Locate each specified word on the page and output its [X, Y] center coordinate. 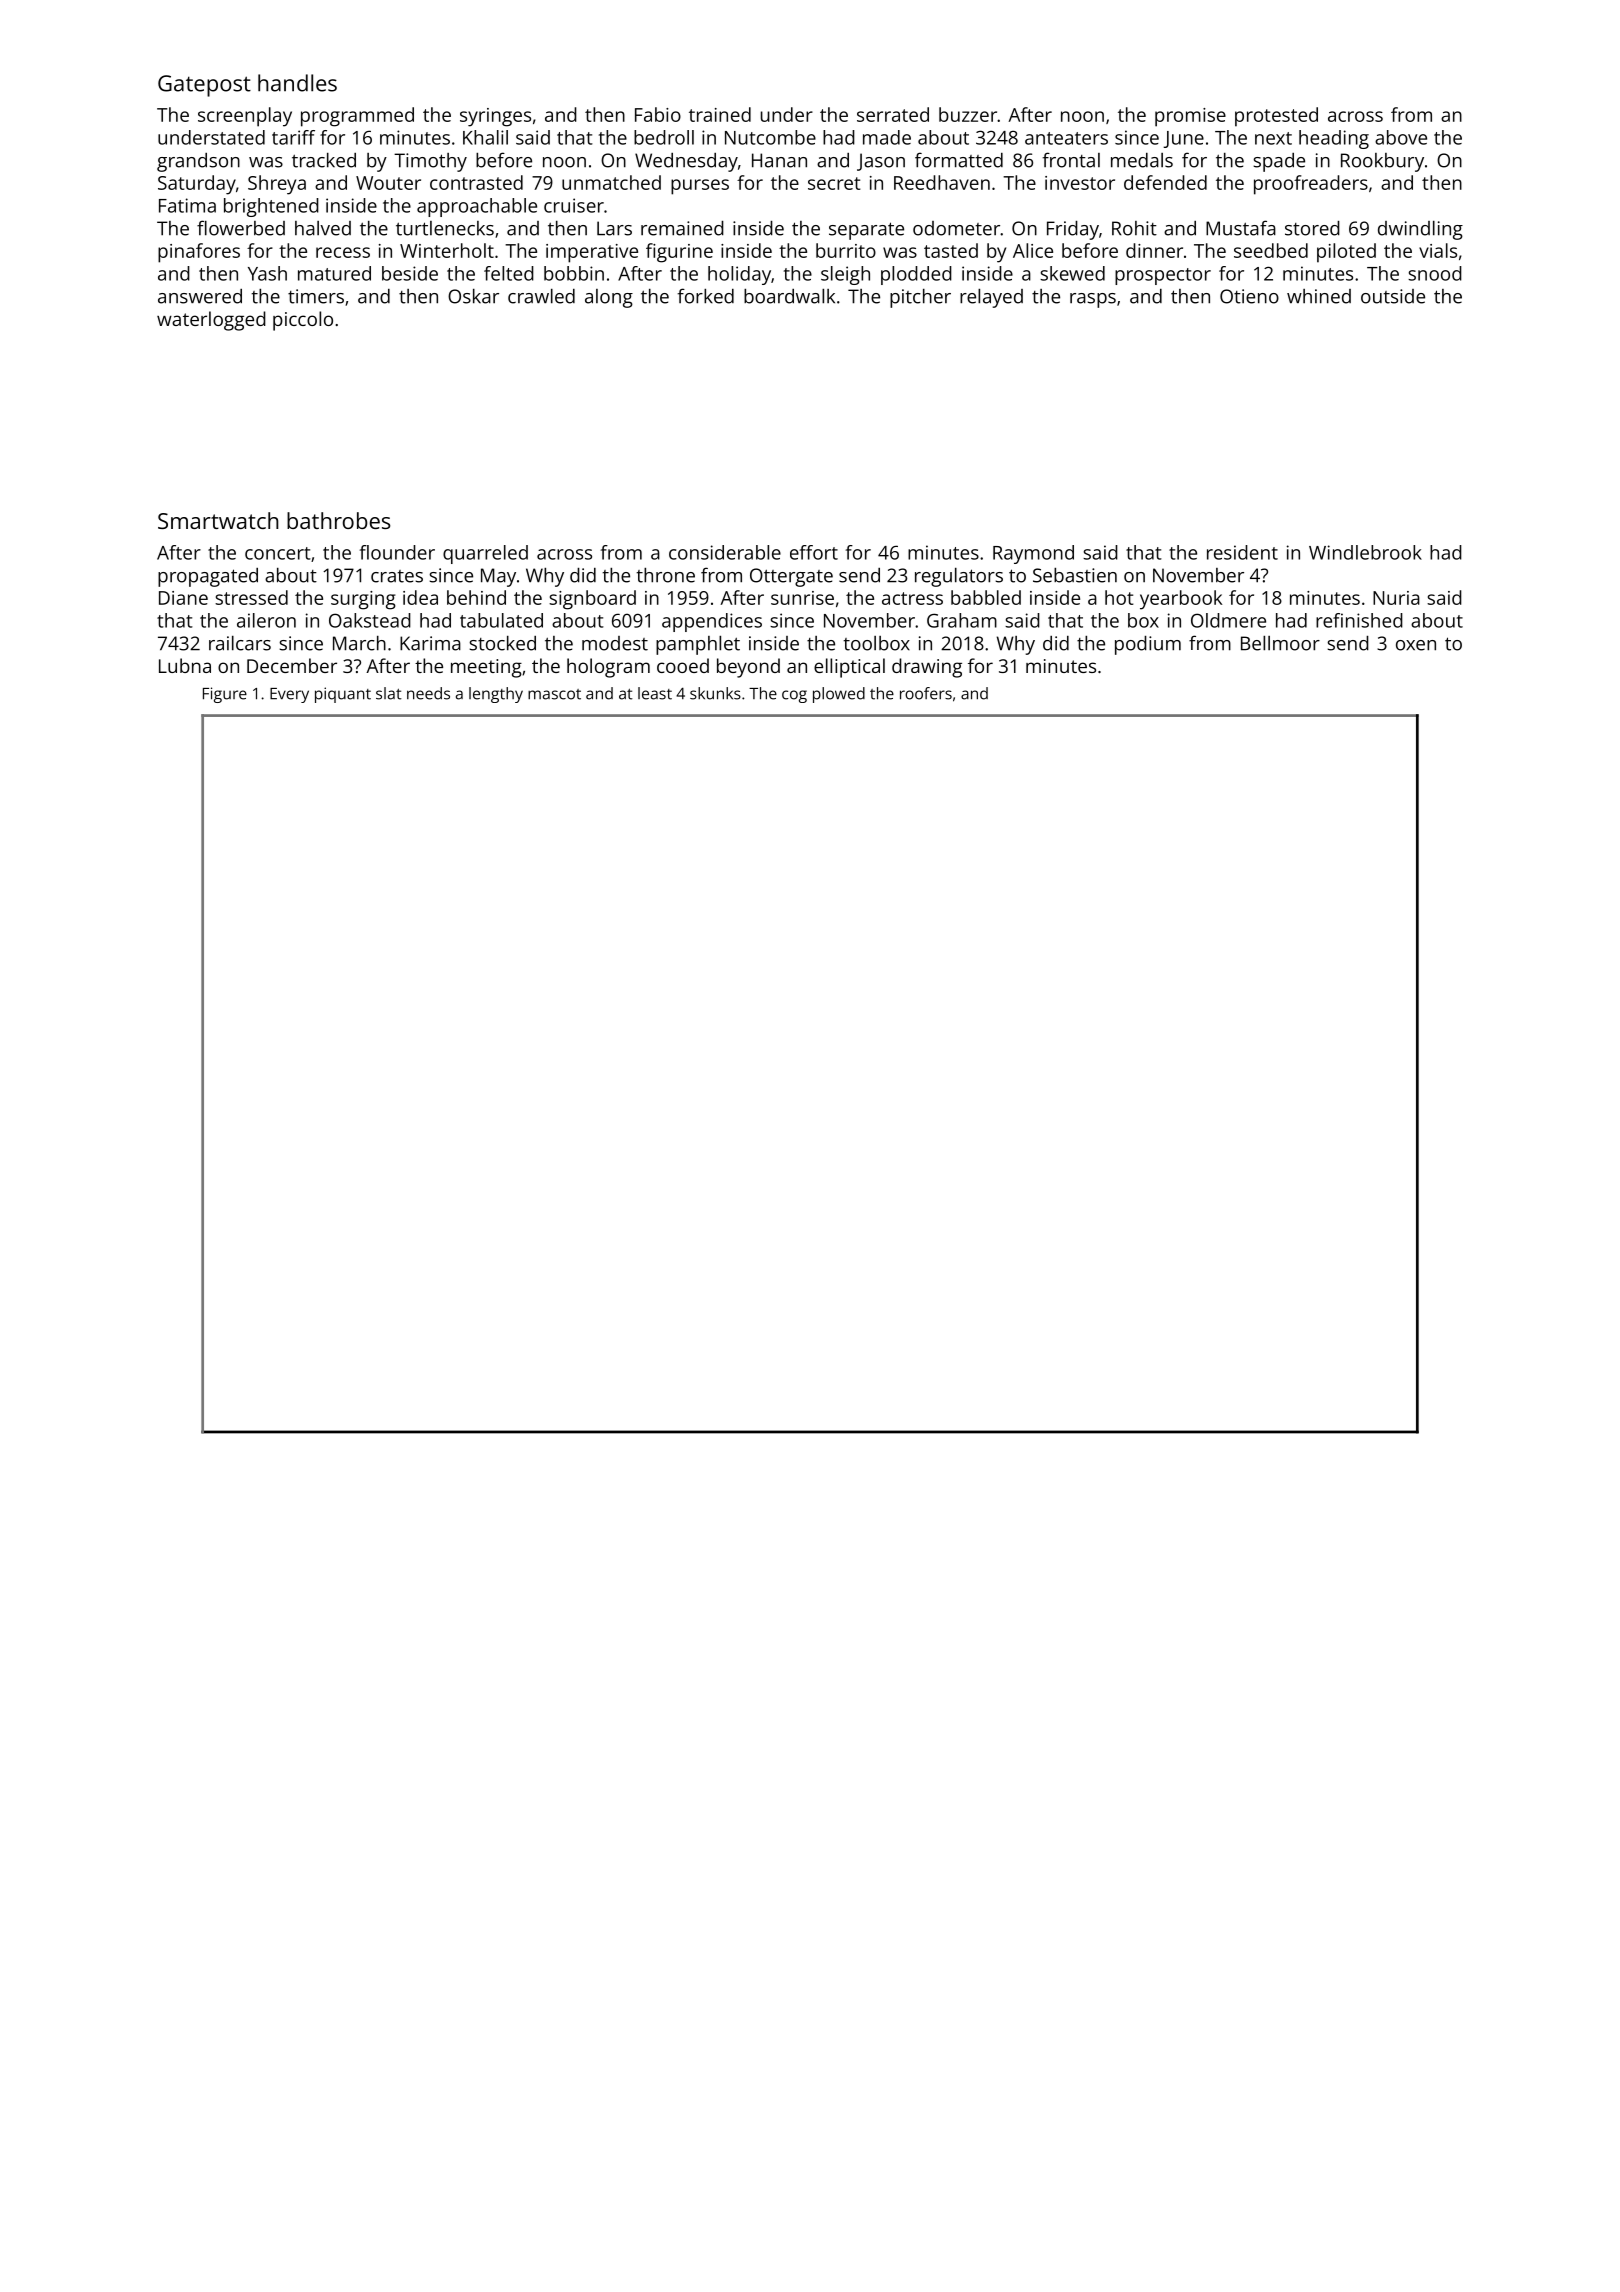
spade [1279, 162]
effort [814, 552]
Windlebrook [1365, 552]
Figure [225, 695]
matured [334, 273]
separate [866, 231]
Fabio [658, 114]
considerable [725, 552]
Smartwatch [218, 520]
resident [1242, 552]
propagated [208, 577]
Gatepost [204, 86]
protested [1276, 117]
